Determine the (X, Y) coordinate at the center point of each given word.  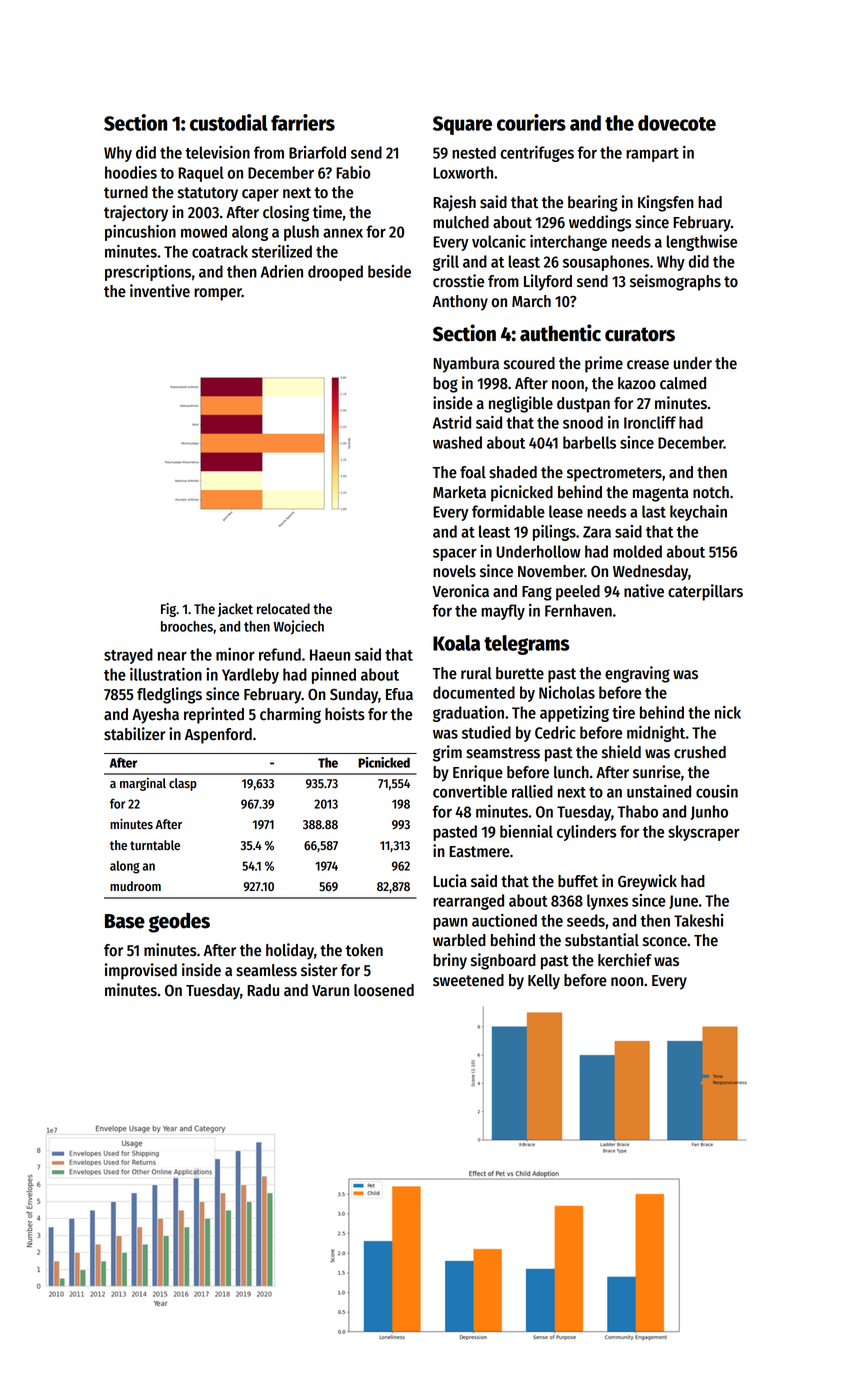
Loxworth (463, 172)
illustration (166, 674)
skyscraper (704, 833)
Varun (330, 991)
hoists (345, 714)
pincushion (140, 233)
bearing (593, 203)
